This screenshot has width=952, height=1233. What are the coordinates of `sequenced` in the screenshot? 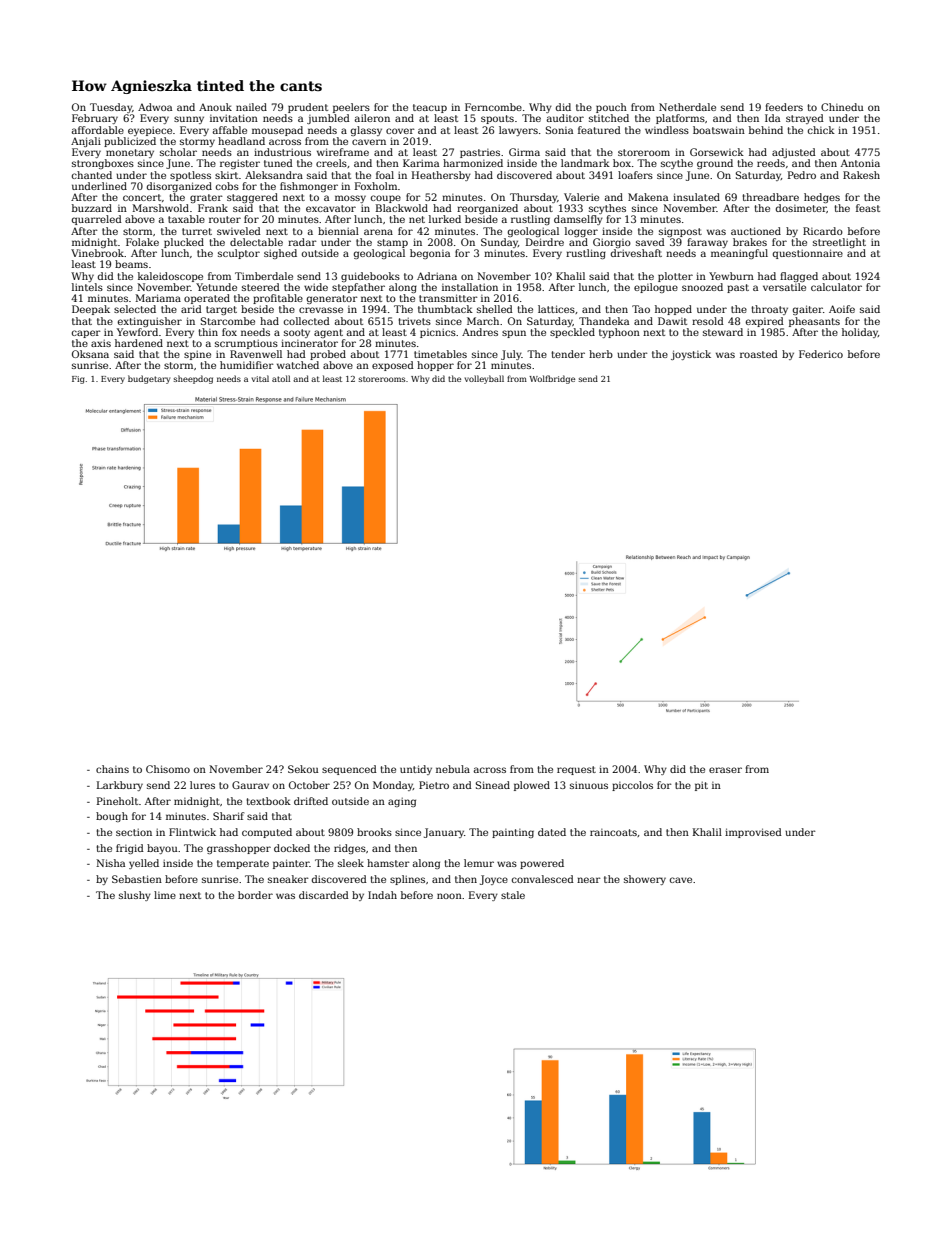 It's located at (349, 770).
